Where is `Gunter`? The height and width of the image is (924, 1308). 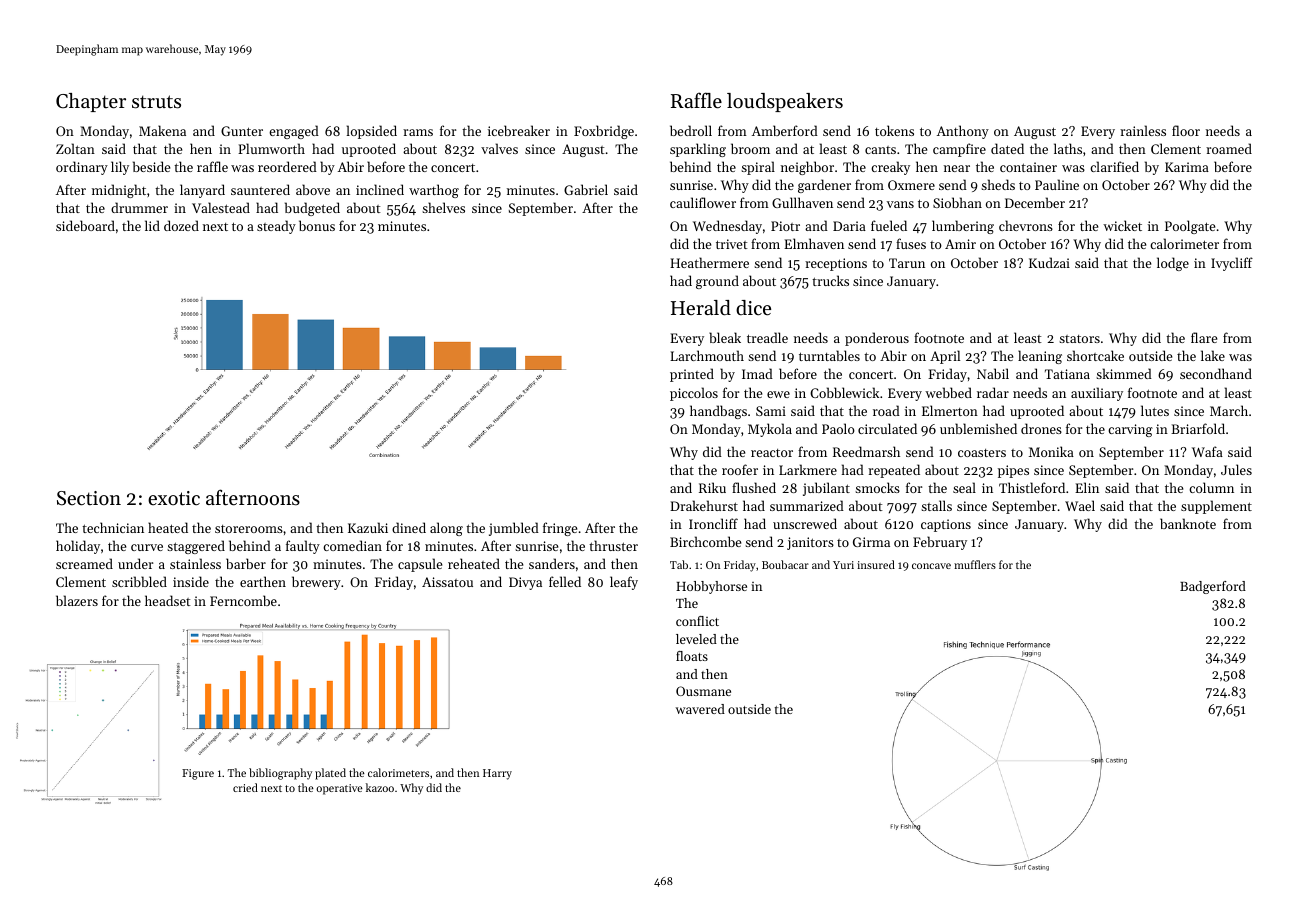
Gunter is located at coordinates (242, 131).
